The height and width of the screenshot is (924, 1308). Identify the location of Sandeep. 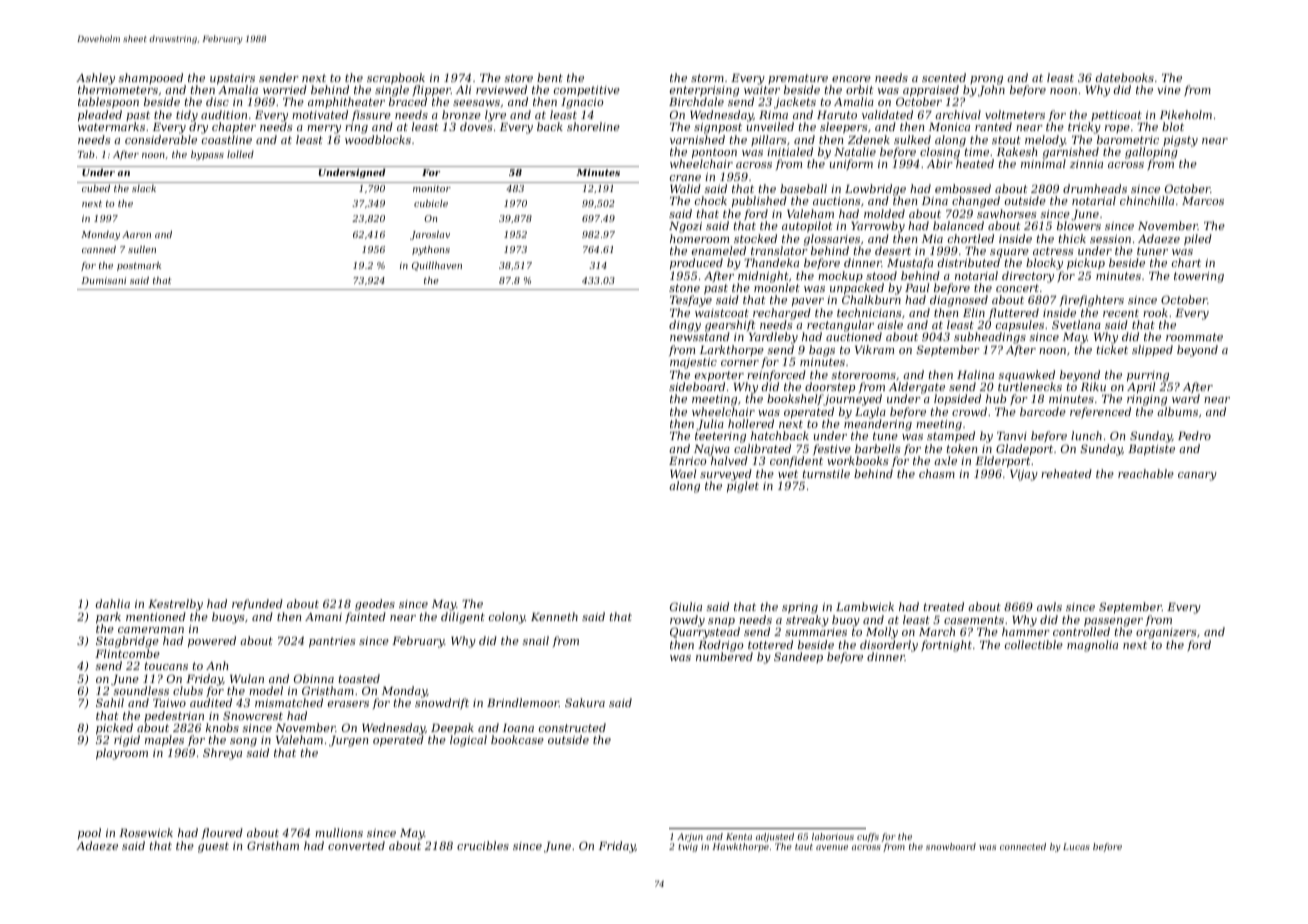
(798, 657).
